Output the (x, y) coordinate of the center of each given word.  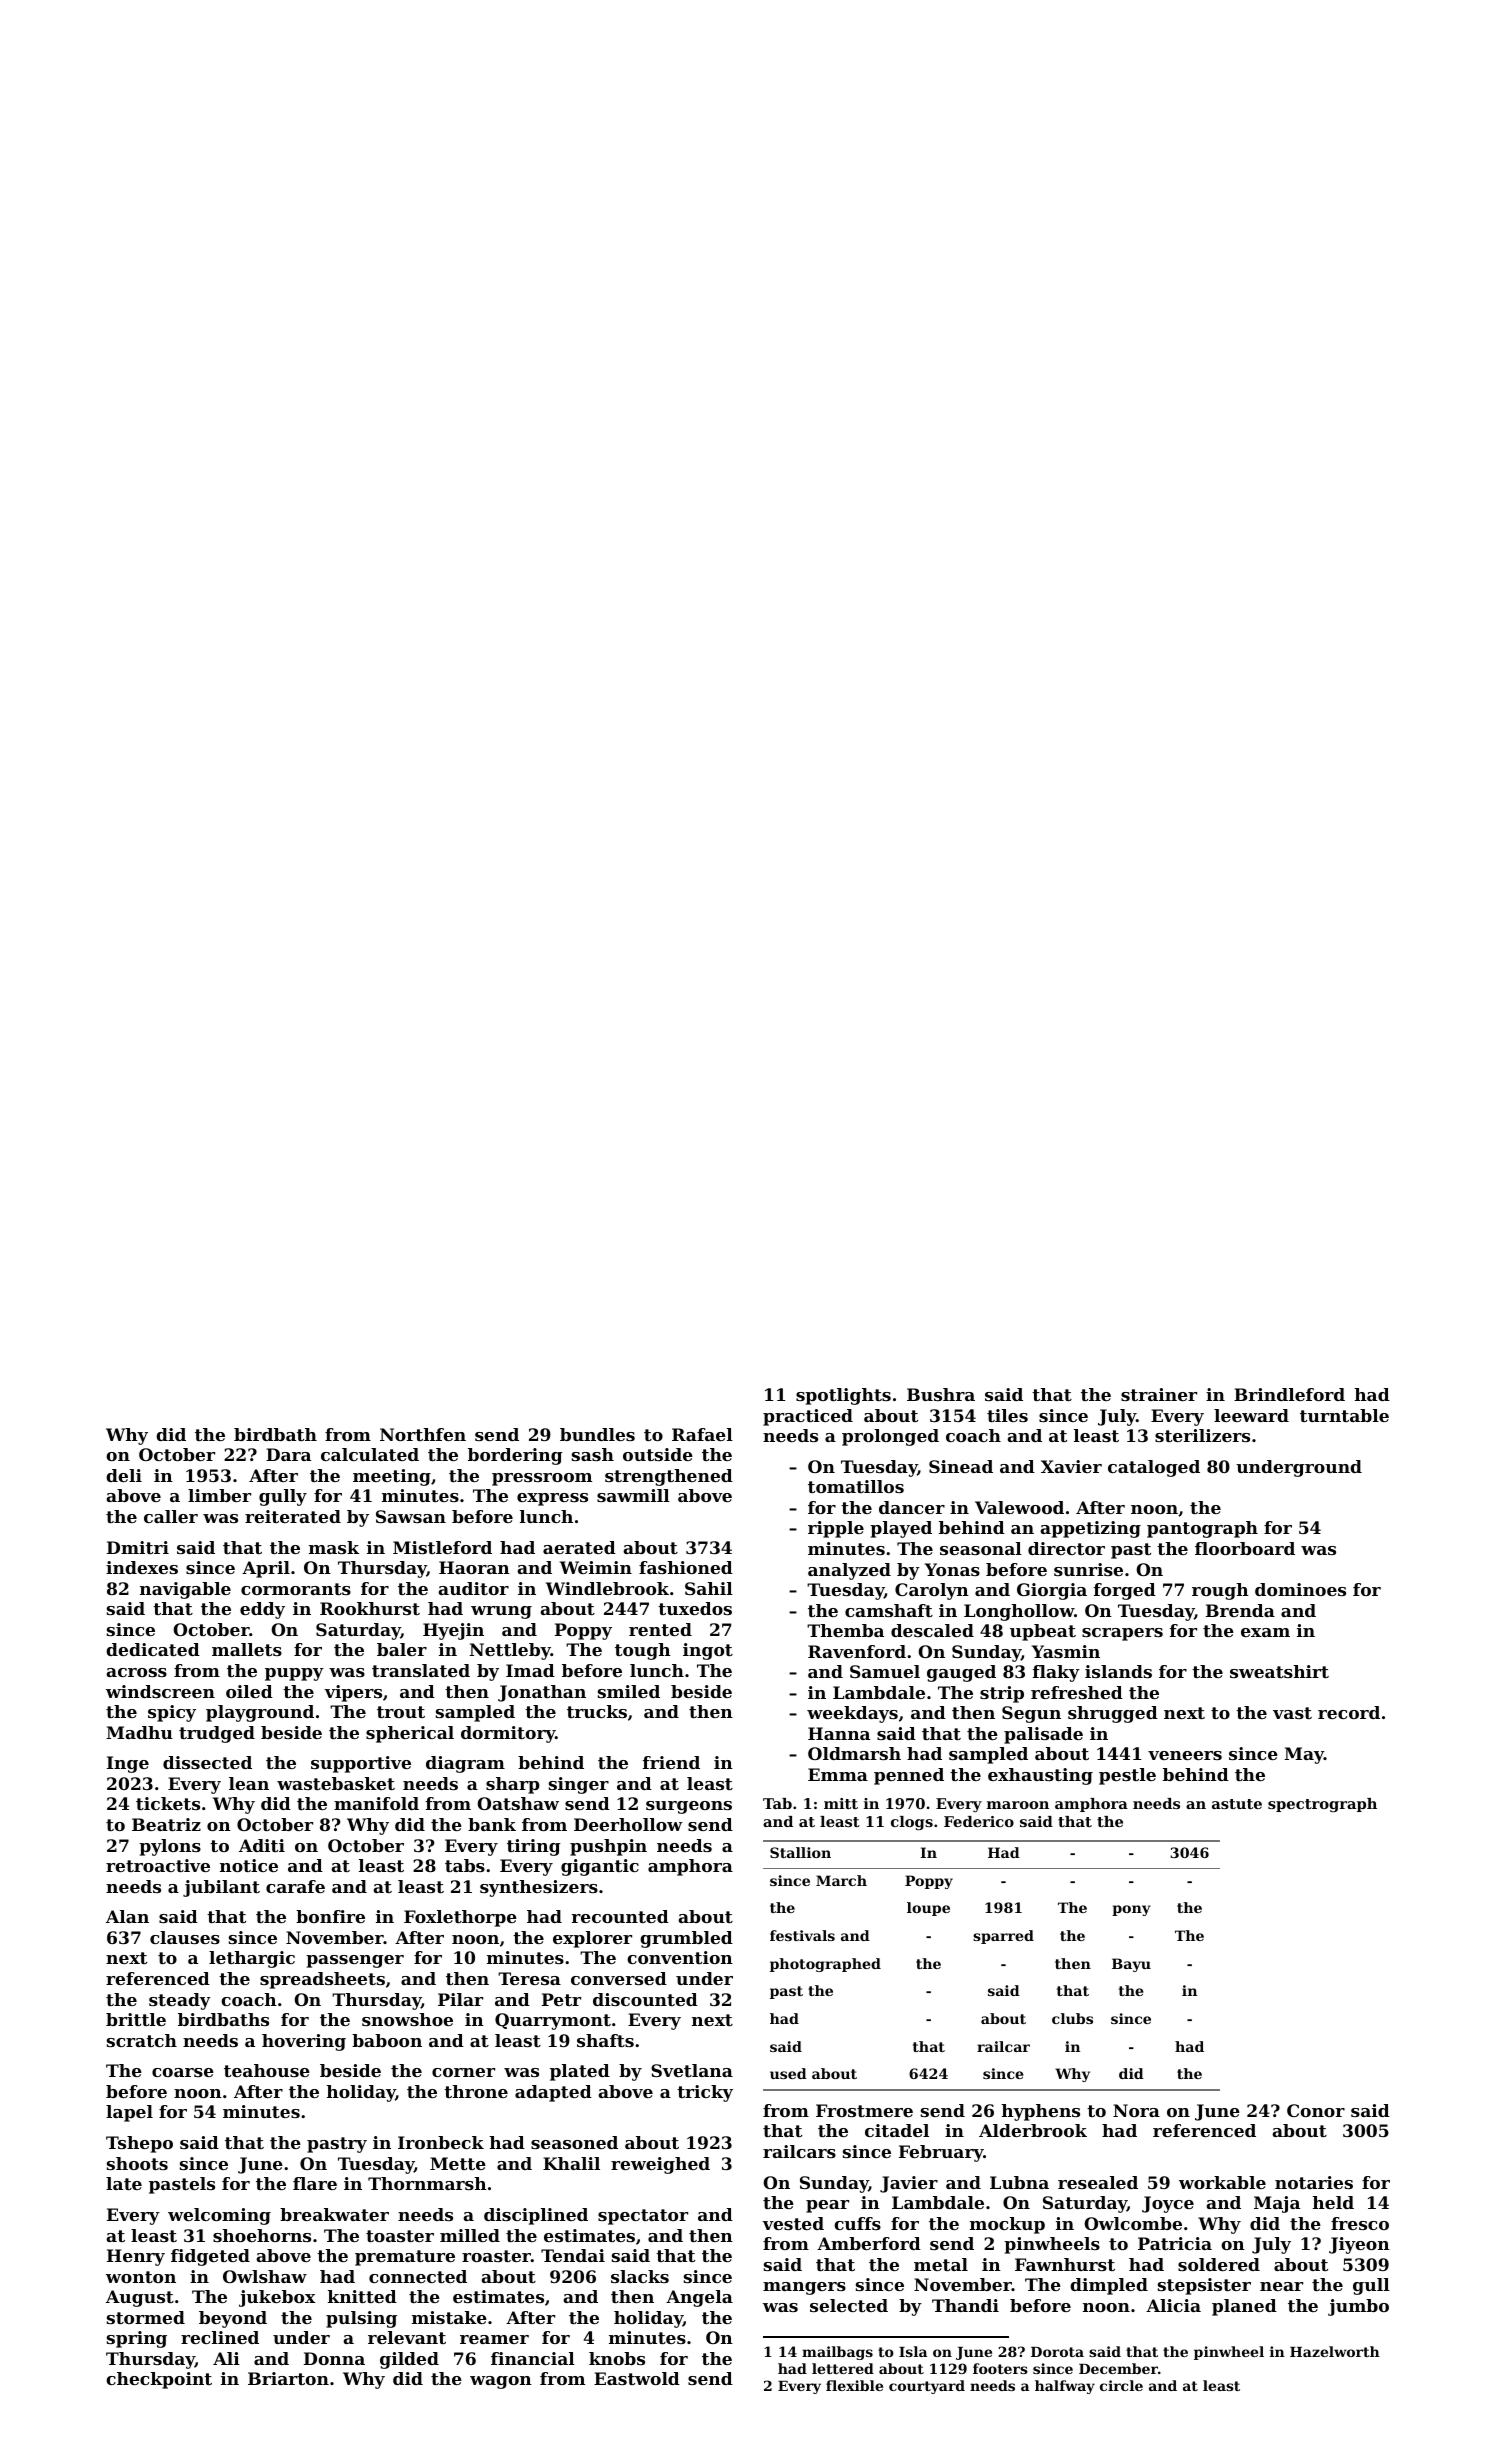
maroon (1018, 1805)
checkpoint (159, 2380)
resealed (1098, 2182)
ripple (836, 1529)
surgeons (689, 1807)
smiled (629, 1691)
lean (249, 1783)
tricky (705, 2093)
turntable (1344, 1415)
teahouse (267, 2070)
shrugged (1113, 1714)
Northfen (423, 1434)
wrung (501, 1612)
